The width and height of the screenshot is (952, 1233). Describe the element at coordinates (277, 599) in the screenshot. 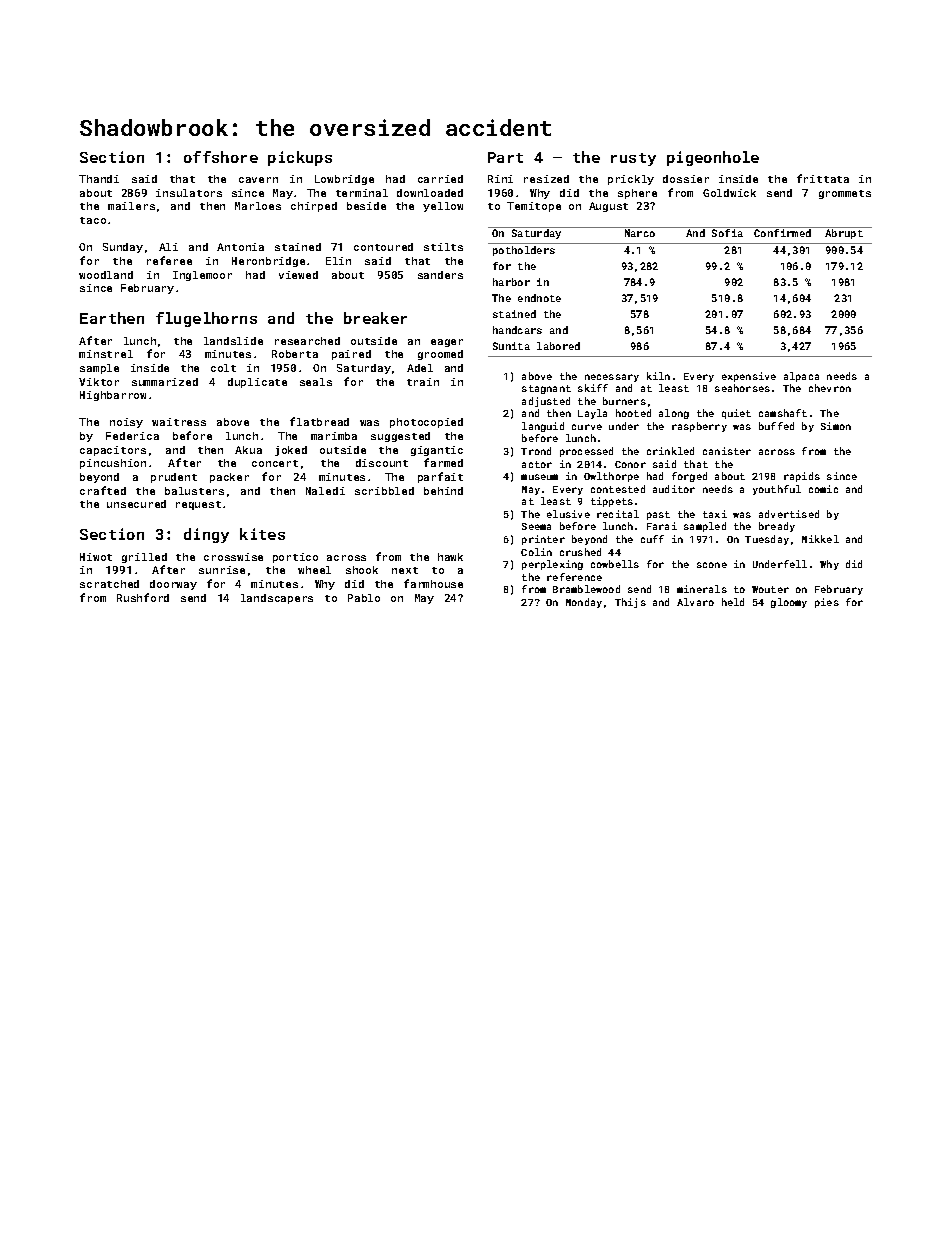

I see `landscapers` at that location.
